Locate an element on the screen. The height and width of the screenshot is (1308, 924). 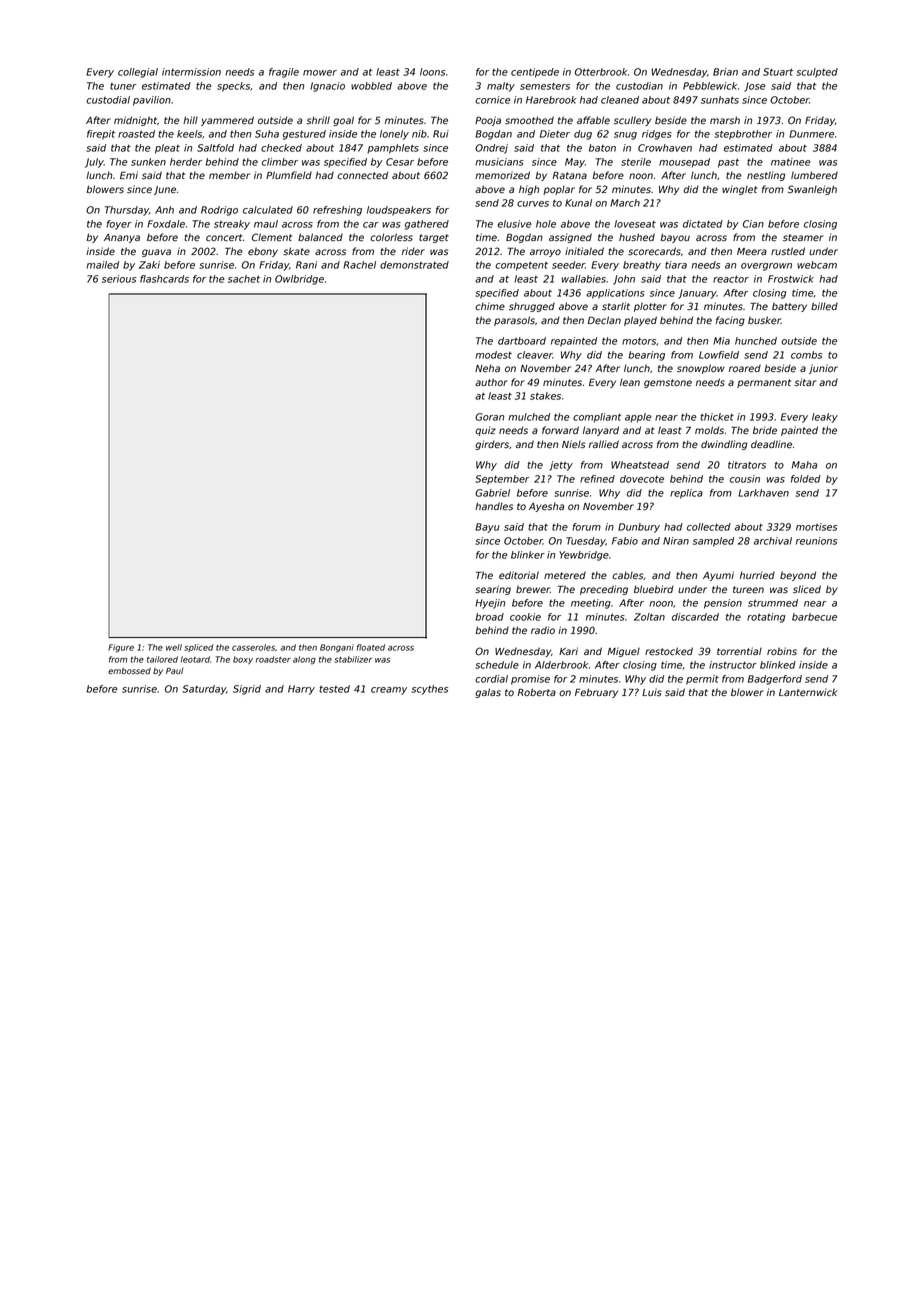
bride is located at coordinates (765, 430).
